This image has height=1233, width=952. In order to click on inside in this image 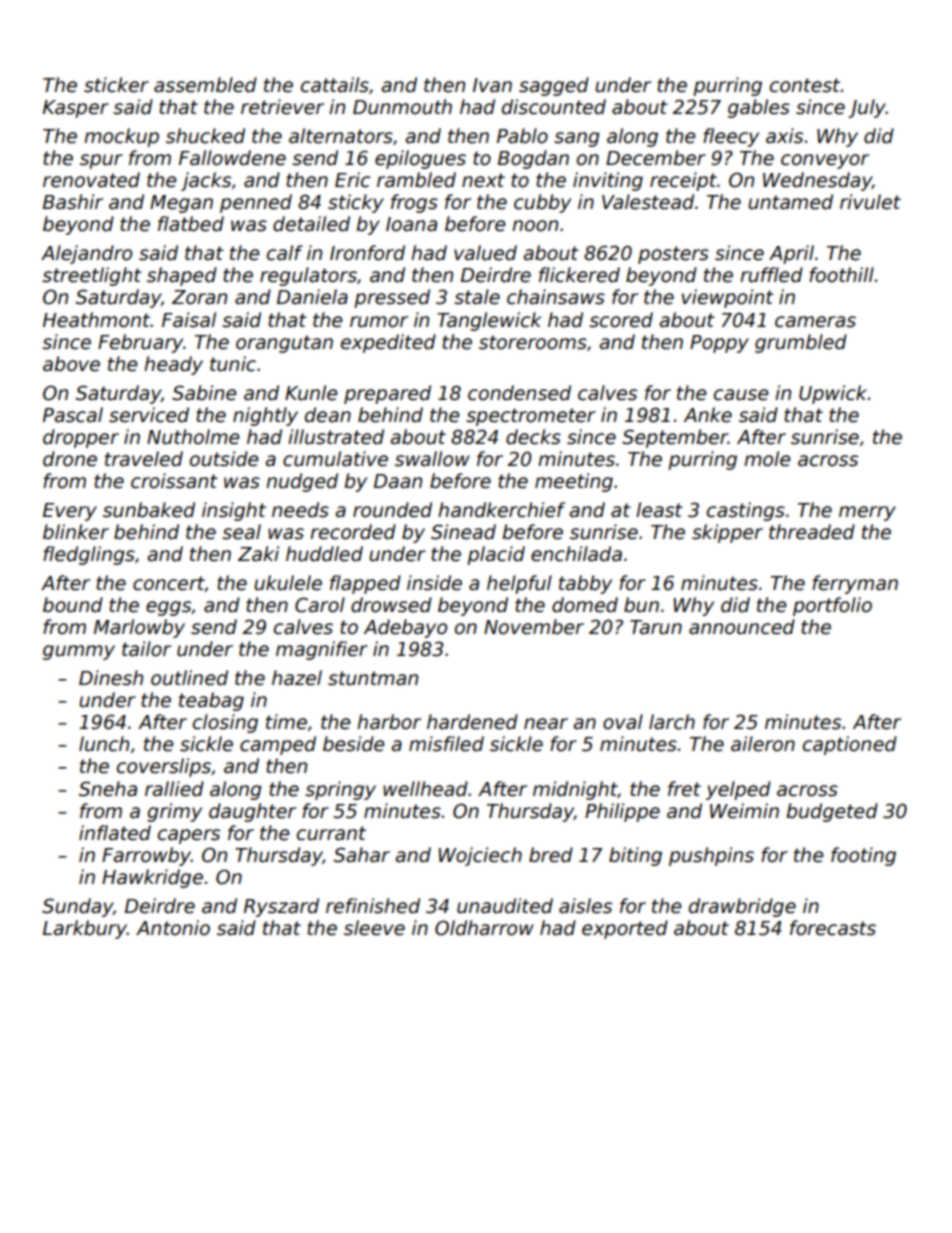, I will do `click(434, 583)`.
